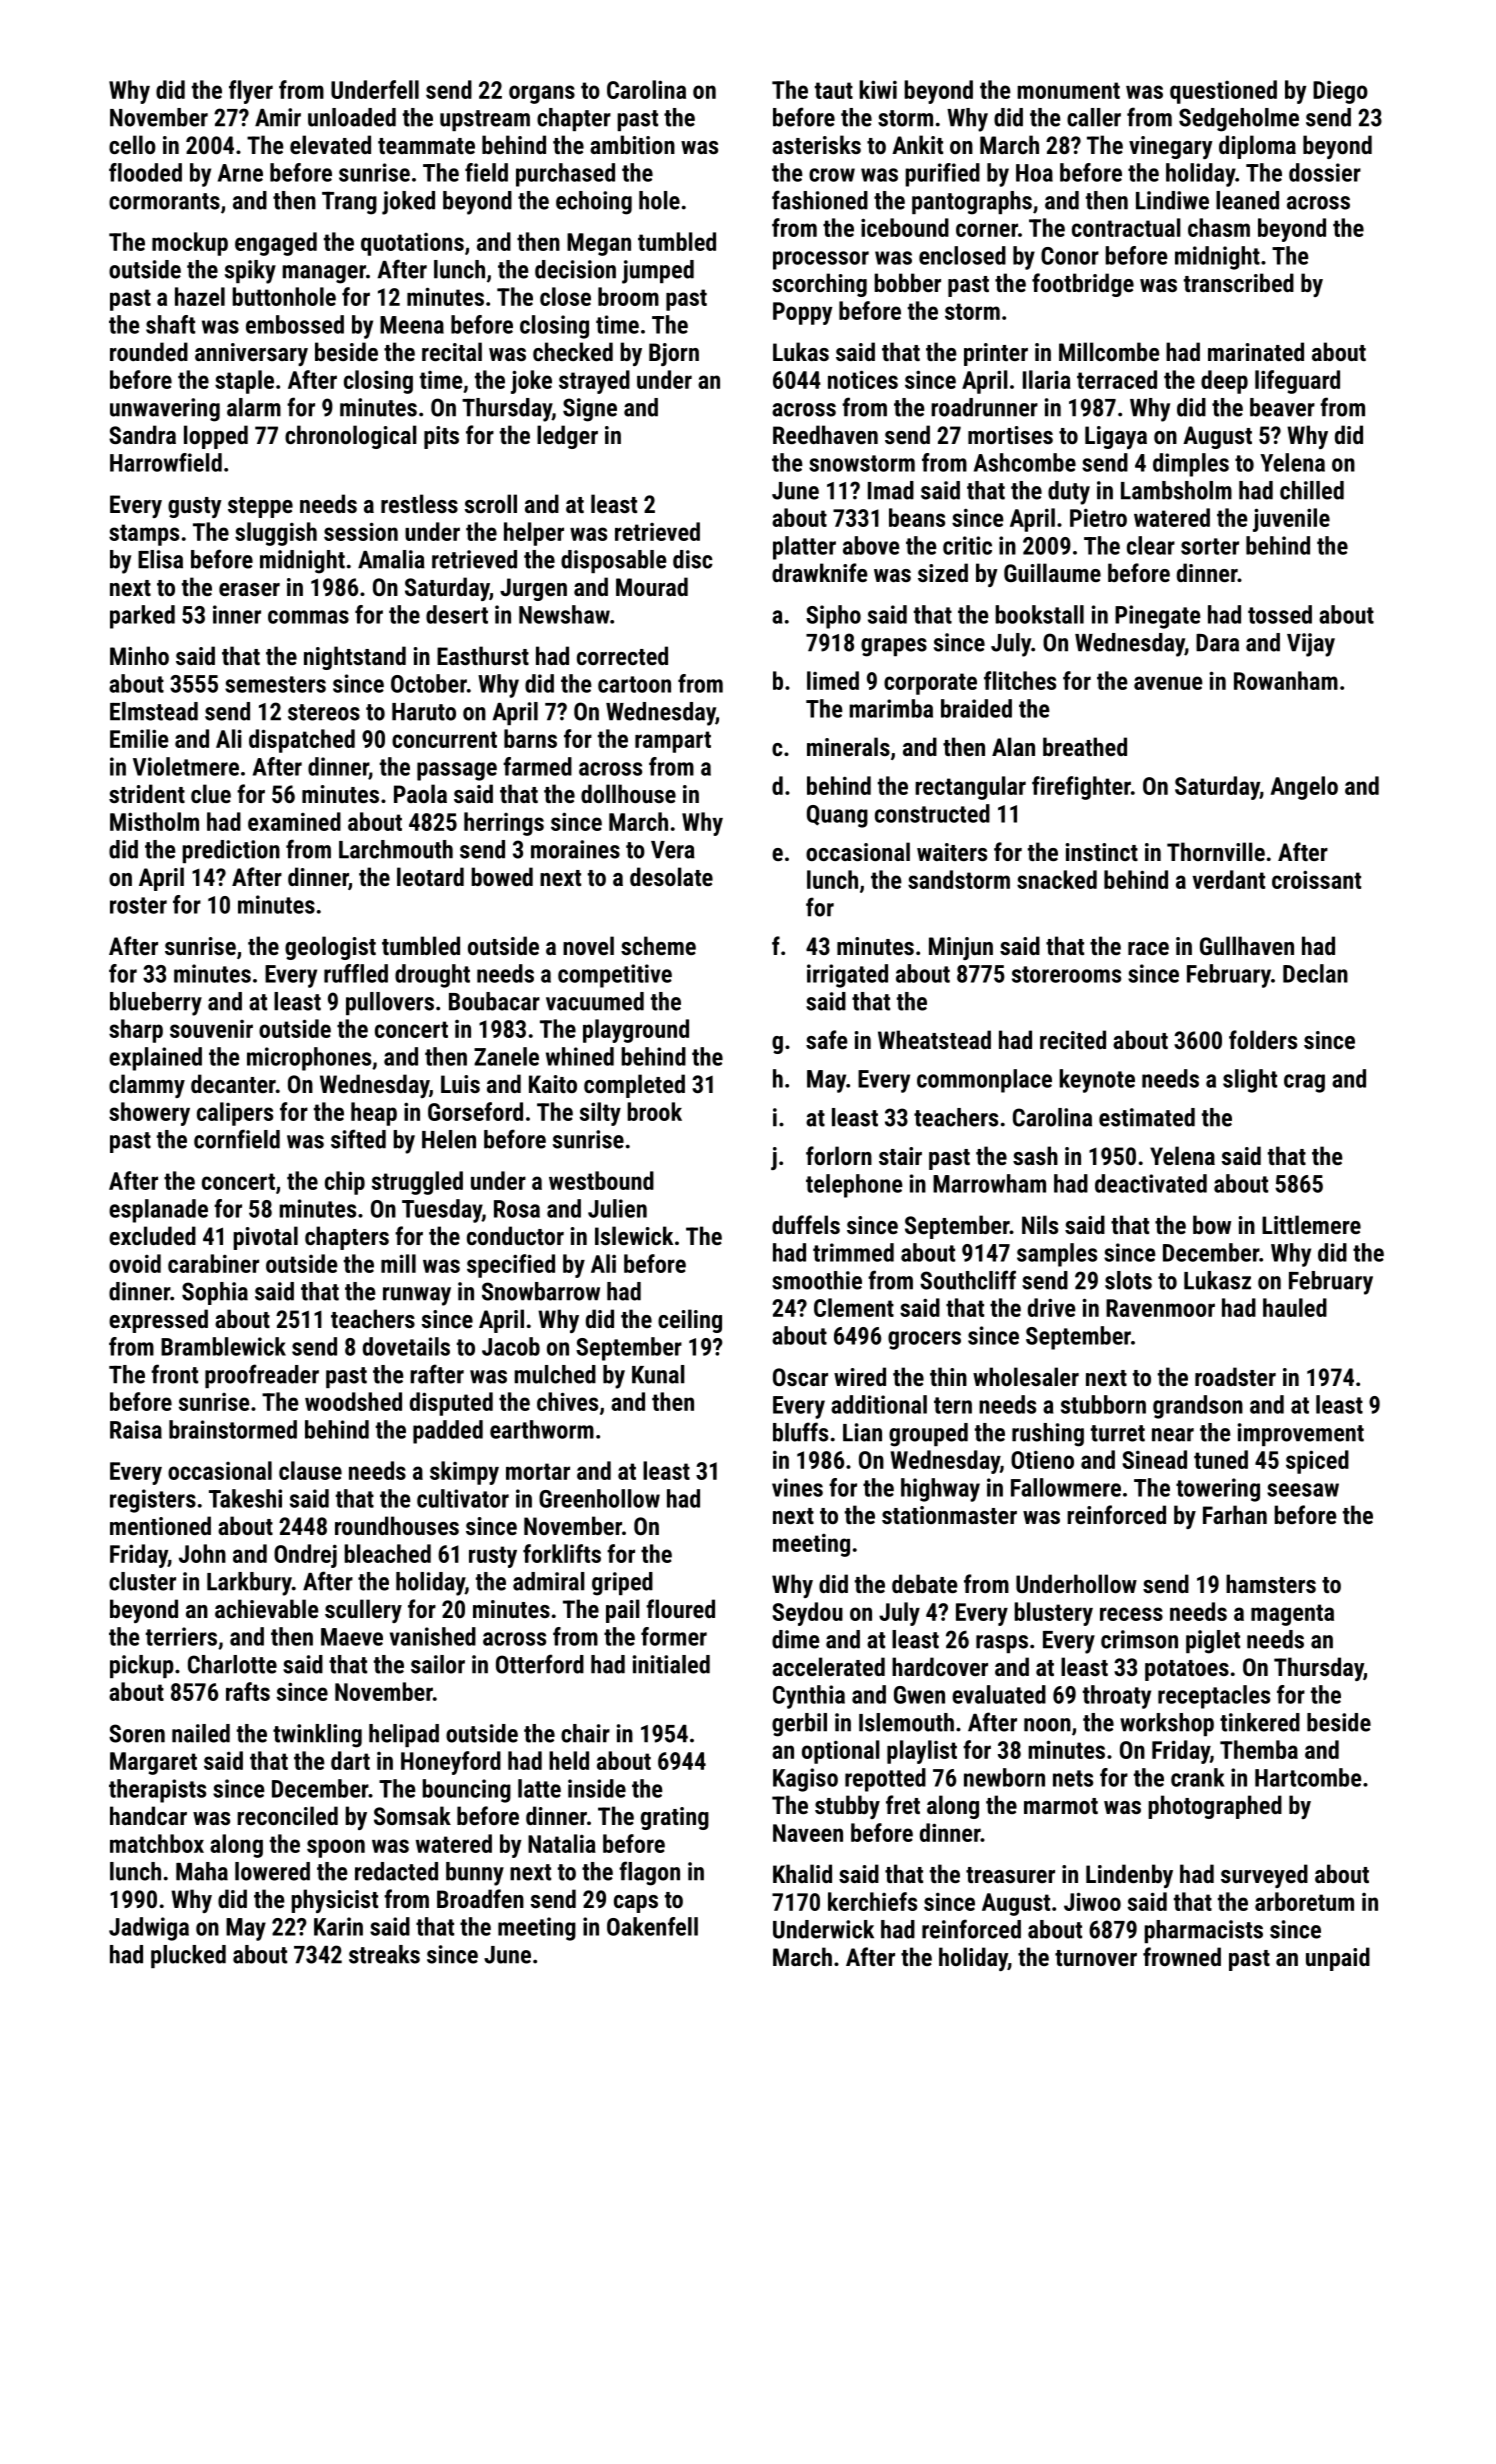 Image resolution: width=1496 pixels, height=2464 pixels. Describe the element at coordinates (878, 89) in the screenshot. I see `kiwi` at that location.
